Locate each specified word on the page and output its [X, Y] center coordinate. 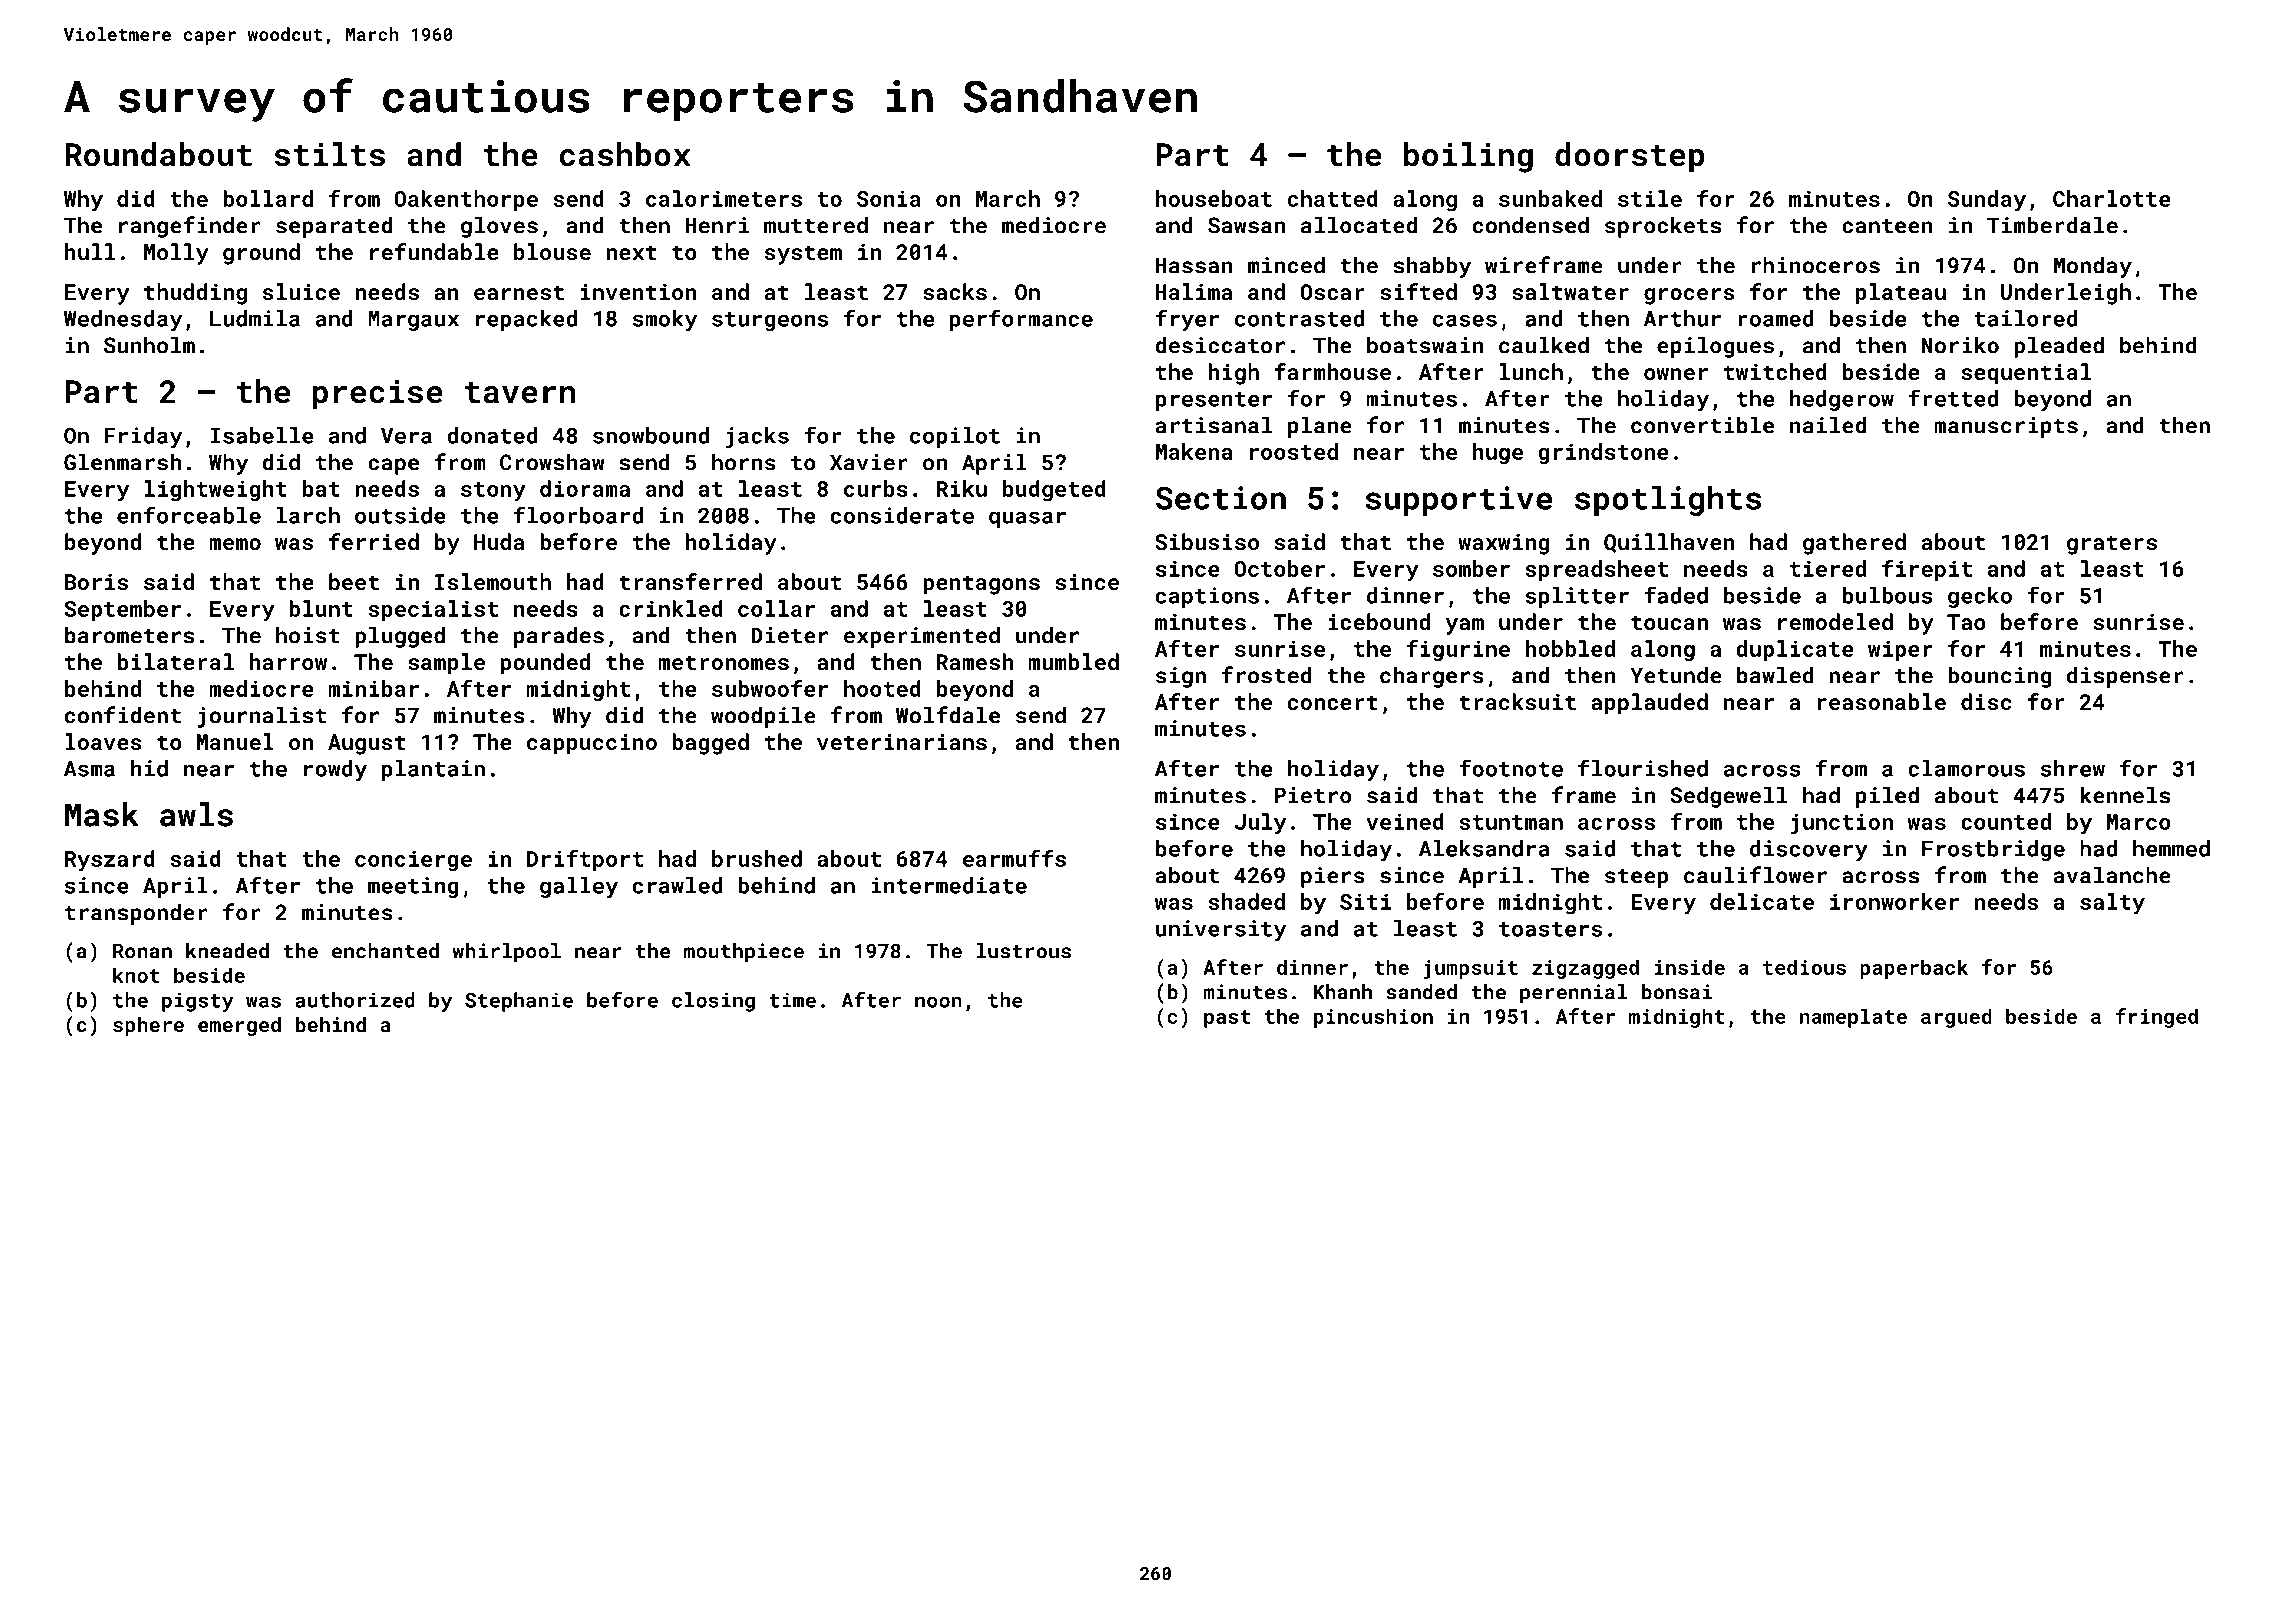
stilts [329, 154]
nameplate [1853, 1018]
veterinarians [902, 742]
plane [1320, 427]
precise [378, 394]
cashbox [625, 154]
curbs [876, 488]
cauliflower [1755, 875]
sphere [148, 1026]
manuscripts [2006, 427]
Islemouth [493, 581]
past [1227, 1019]
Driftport [585, 860]
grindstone [1603, 454]
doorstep [1629, 157]
